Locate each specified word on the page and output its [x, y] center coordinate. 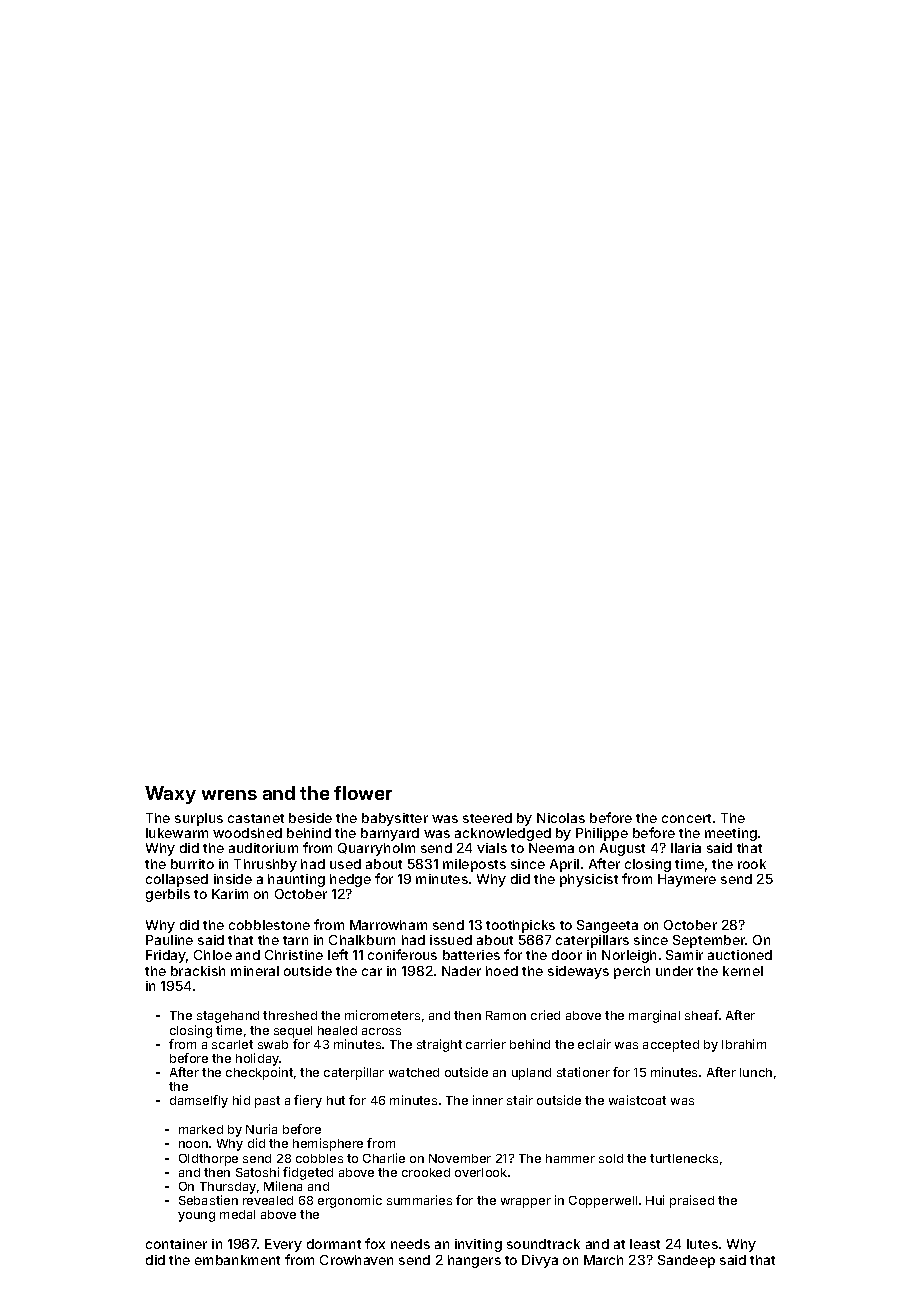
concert [686, 818]
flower [363, 793]
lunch [756, 1072]
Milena [283, 1186]
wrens [229, 795]
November [460, 1158]
